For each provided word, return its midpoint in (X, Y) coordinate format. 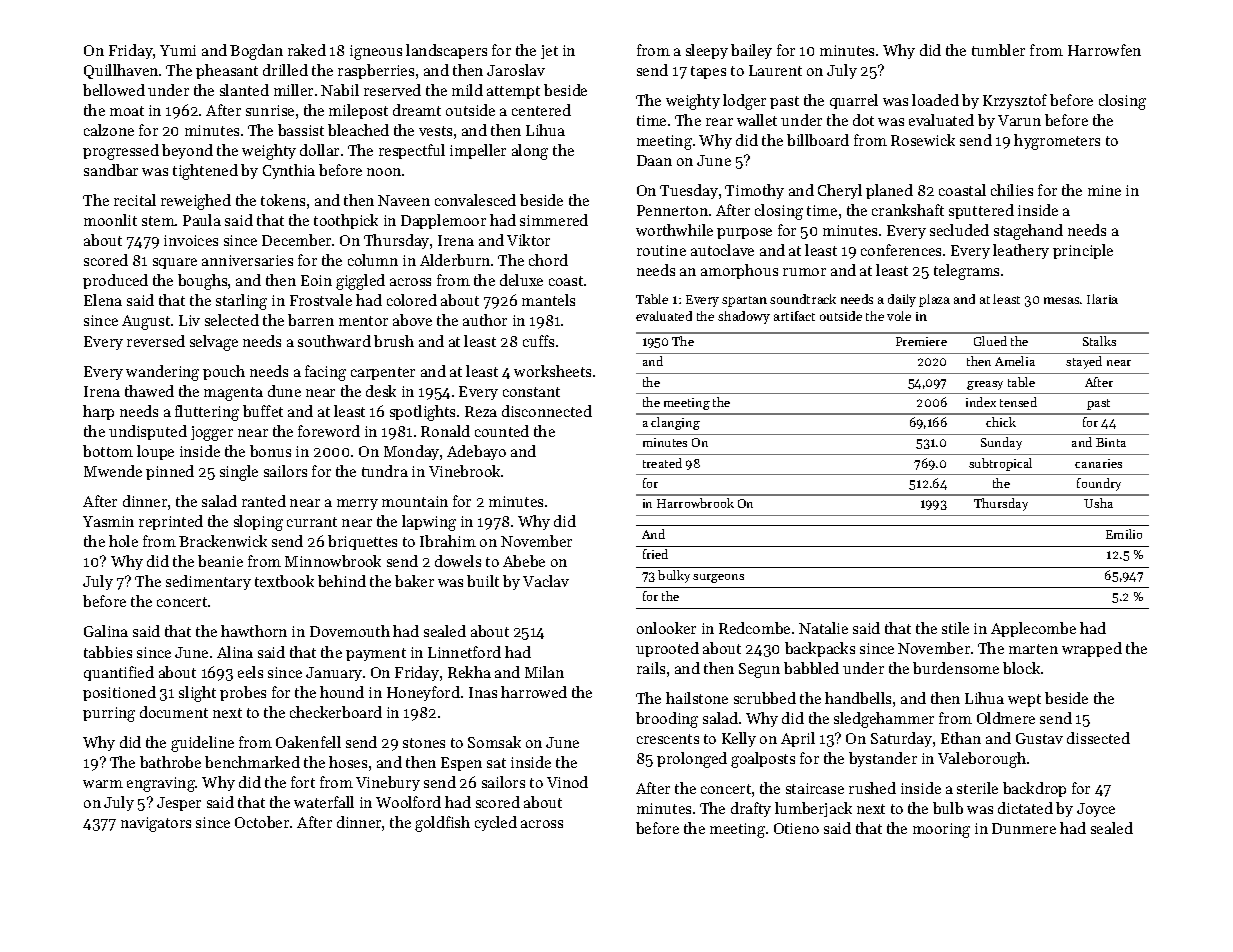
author (485, 320)
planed (889, 191)
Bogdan (256, 52)
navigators (156, 824)
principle (1083, 251)
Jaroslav (516, 70)
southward (334, 341)
